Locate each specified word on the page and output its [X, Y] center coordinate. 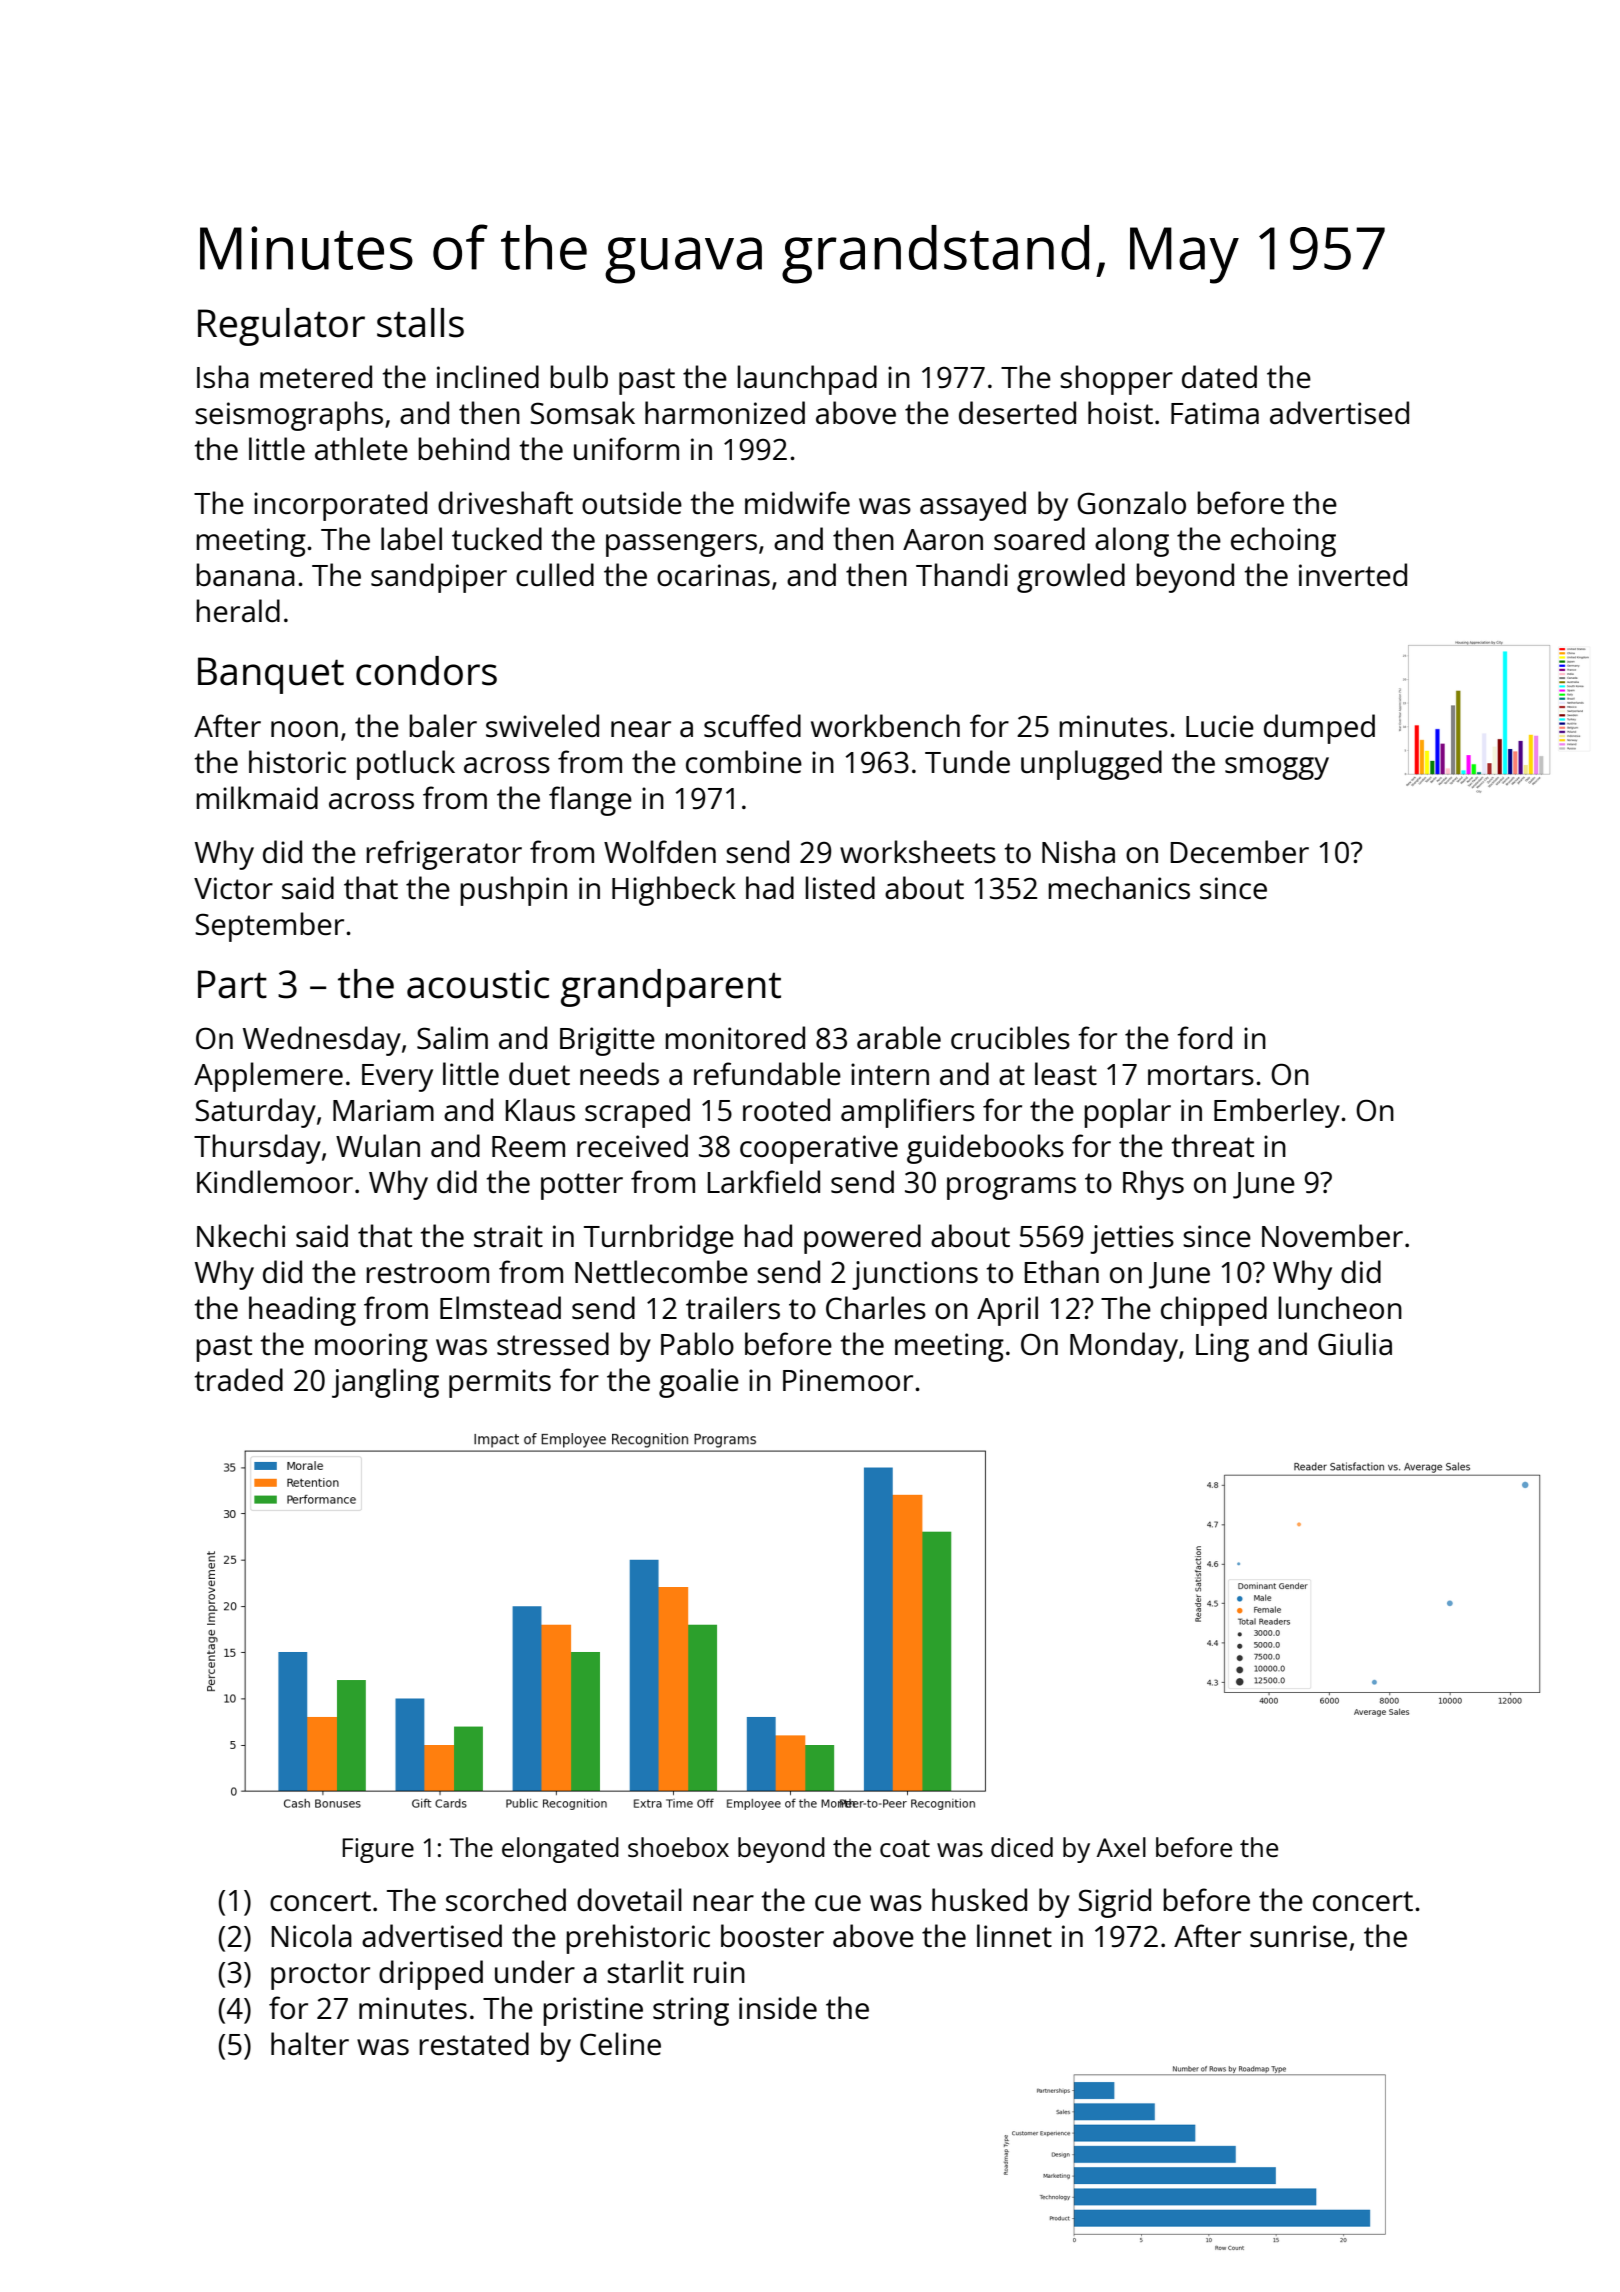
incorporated [340, 506]
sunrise [1298, 1936]
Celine [620, 2044]
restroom [427, 1273]
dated [1219, 377]
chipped [1214, 1311]
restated [474, 2043]
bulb [579, 376]
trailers [733, 1308]
